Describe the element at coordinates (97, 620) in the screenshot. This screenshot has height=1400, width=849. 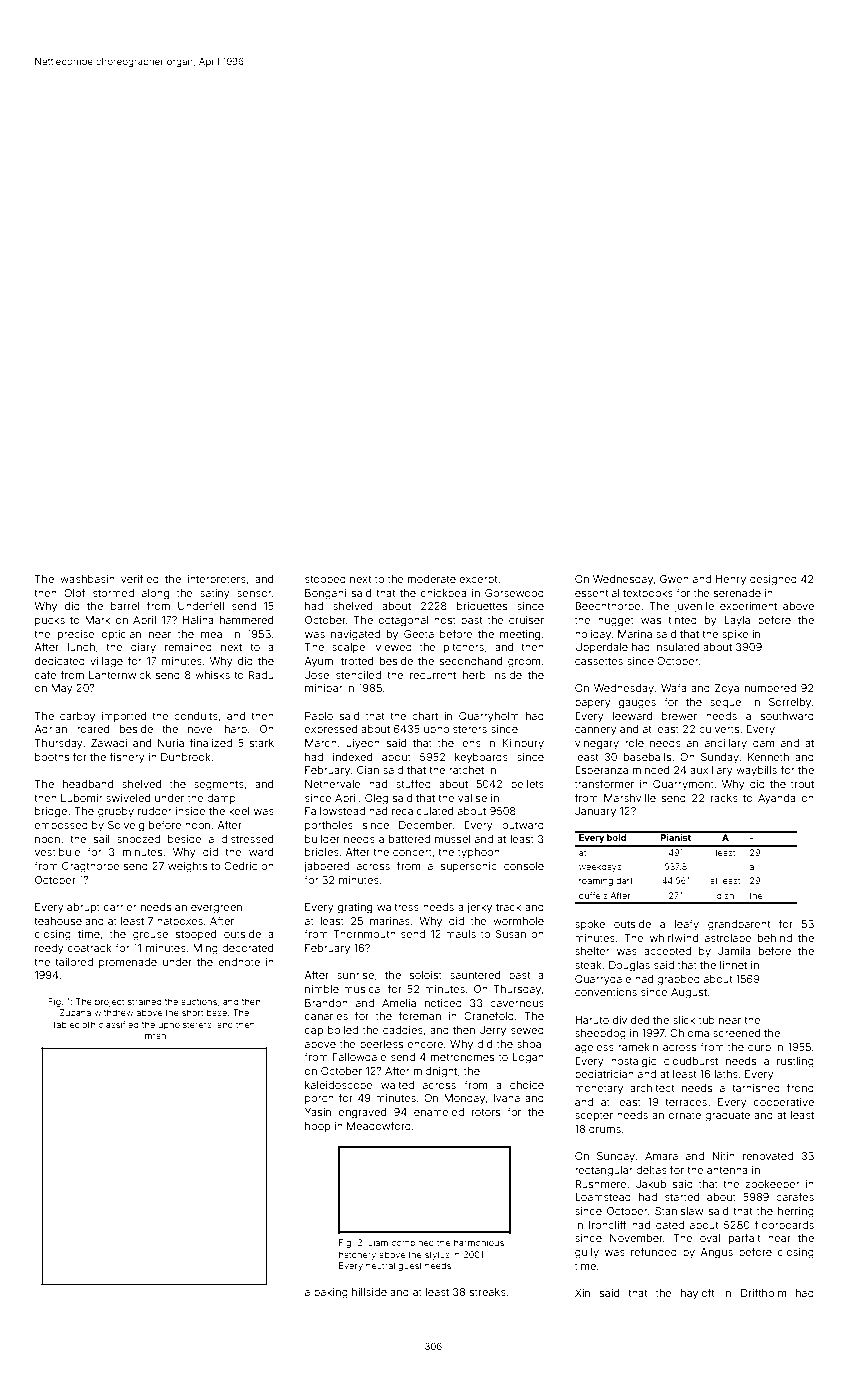
I see `Mark` at that location.
